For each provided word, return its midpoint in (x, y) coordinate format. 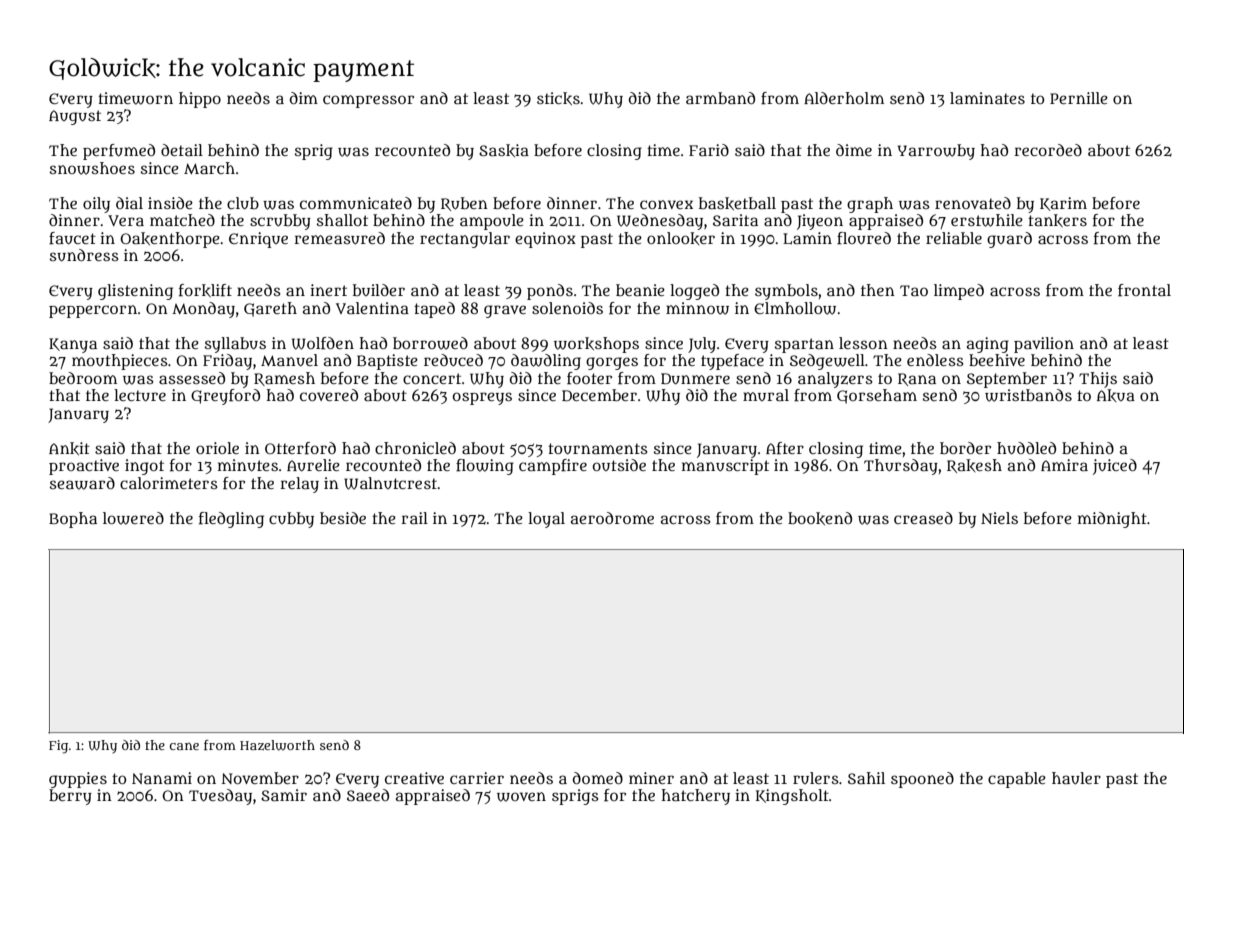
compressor (368, 101)
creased (923, 518)
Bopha (73, 520)
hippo (200, 100)
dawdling (546, 362)
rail (414, 518)
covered (329, 395)
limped (959, 292)
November (260, 778)
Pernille (1079, 98)
